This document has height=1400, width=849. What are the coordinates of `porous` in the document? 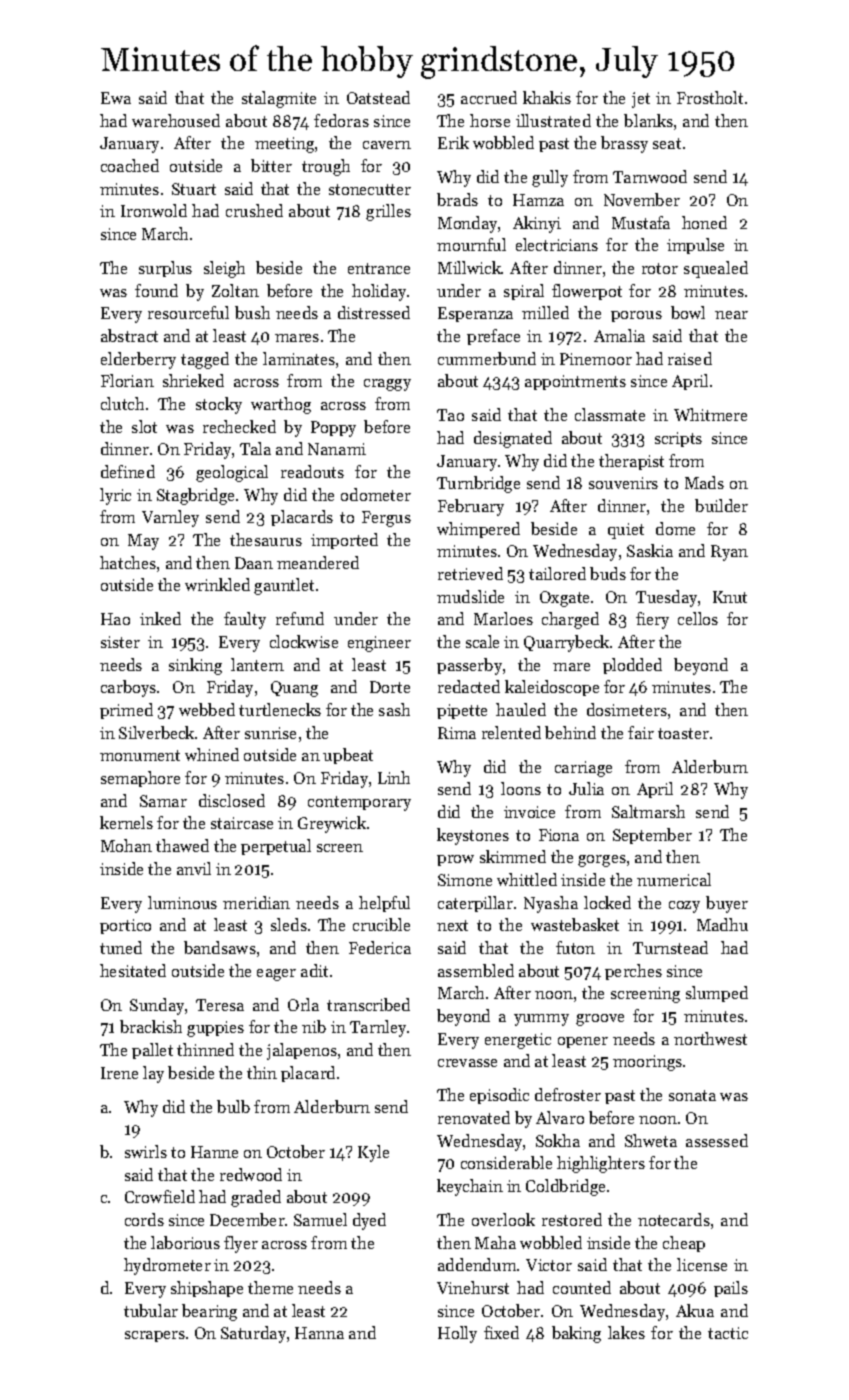 It's located at (636, 316).
